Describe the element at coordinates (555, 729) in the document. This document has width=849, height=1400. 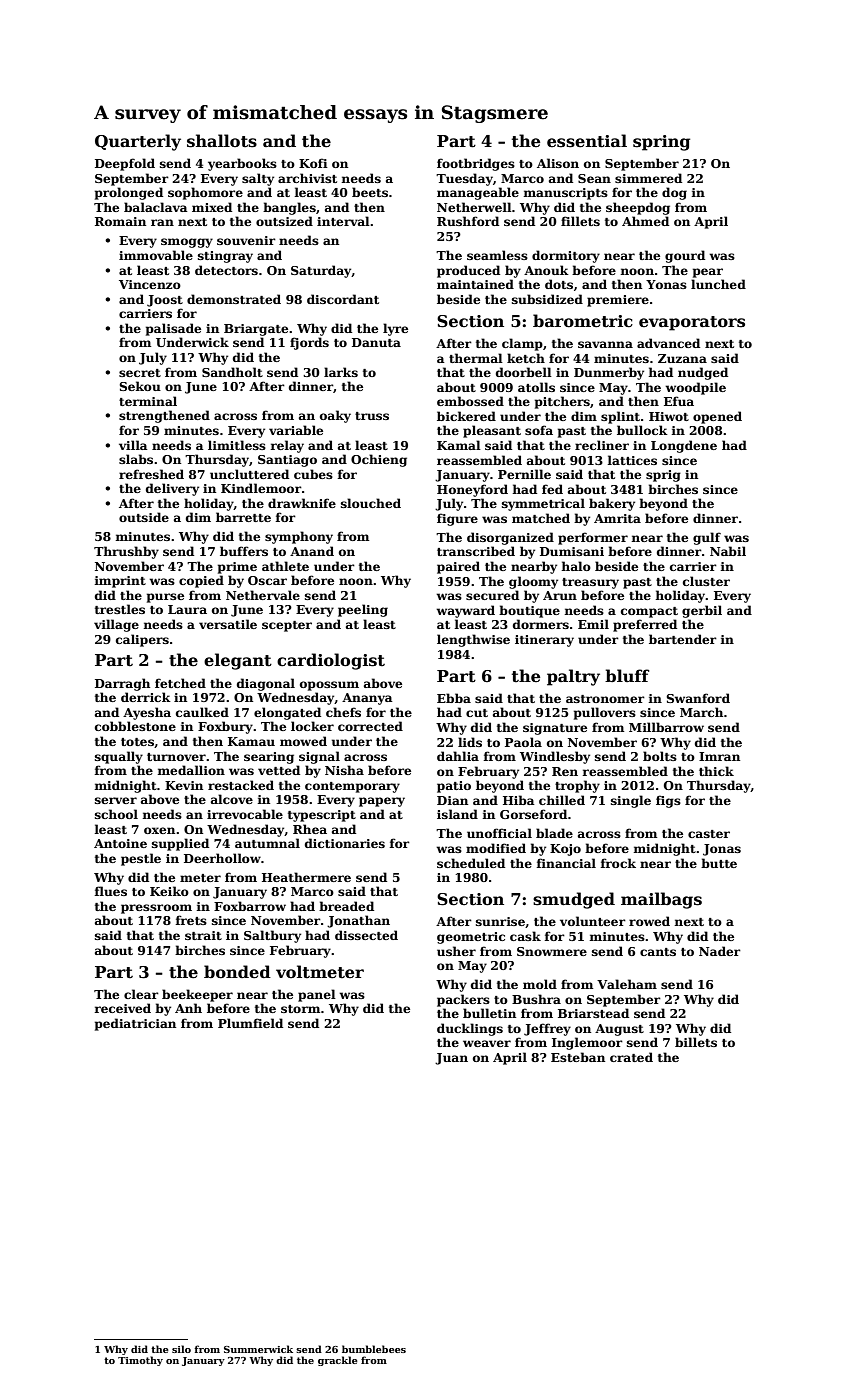
I see `signature` at that location.
